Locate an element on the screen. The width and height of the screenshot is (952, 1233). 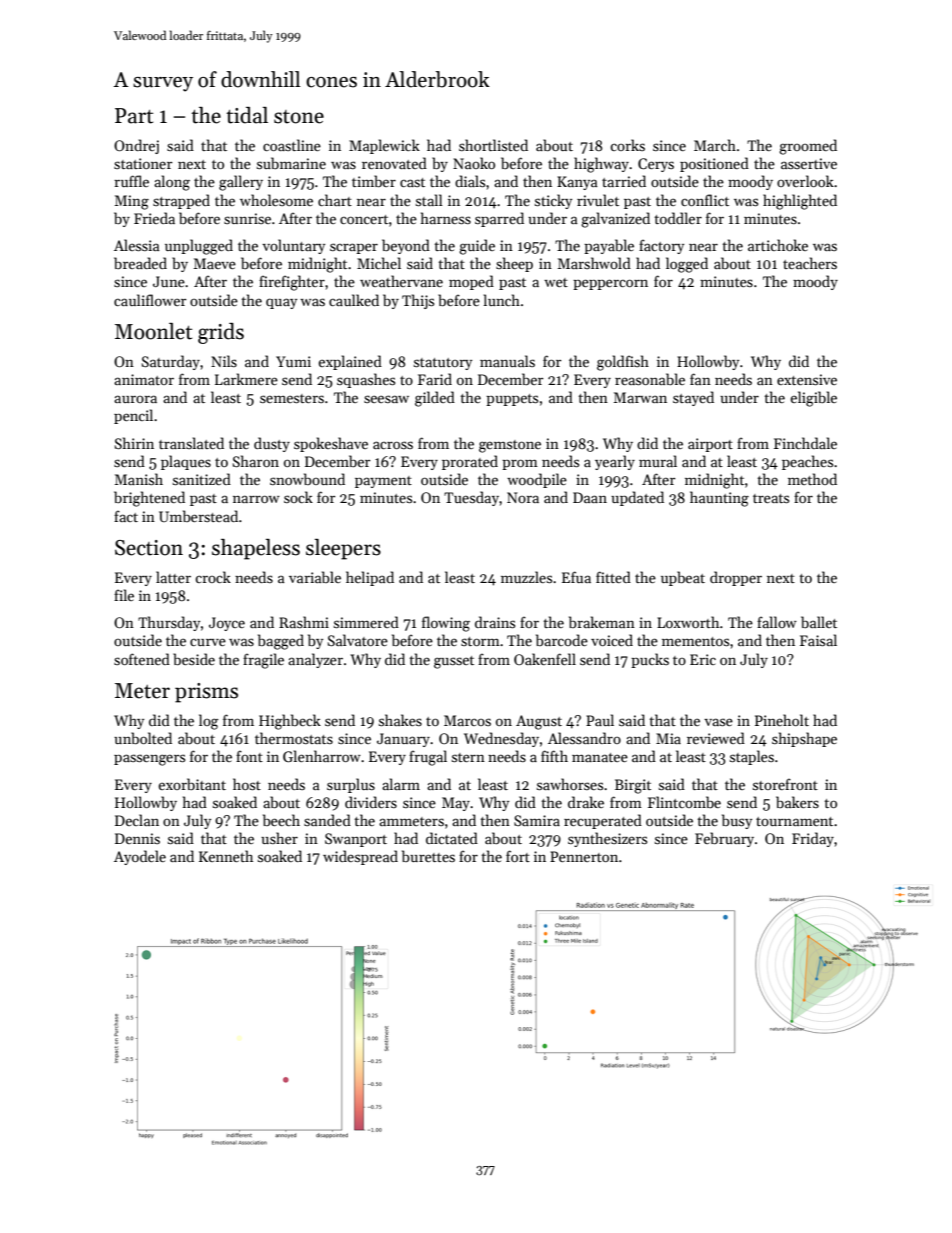
wholesome is located at coordinates (276, 200).
